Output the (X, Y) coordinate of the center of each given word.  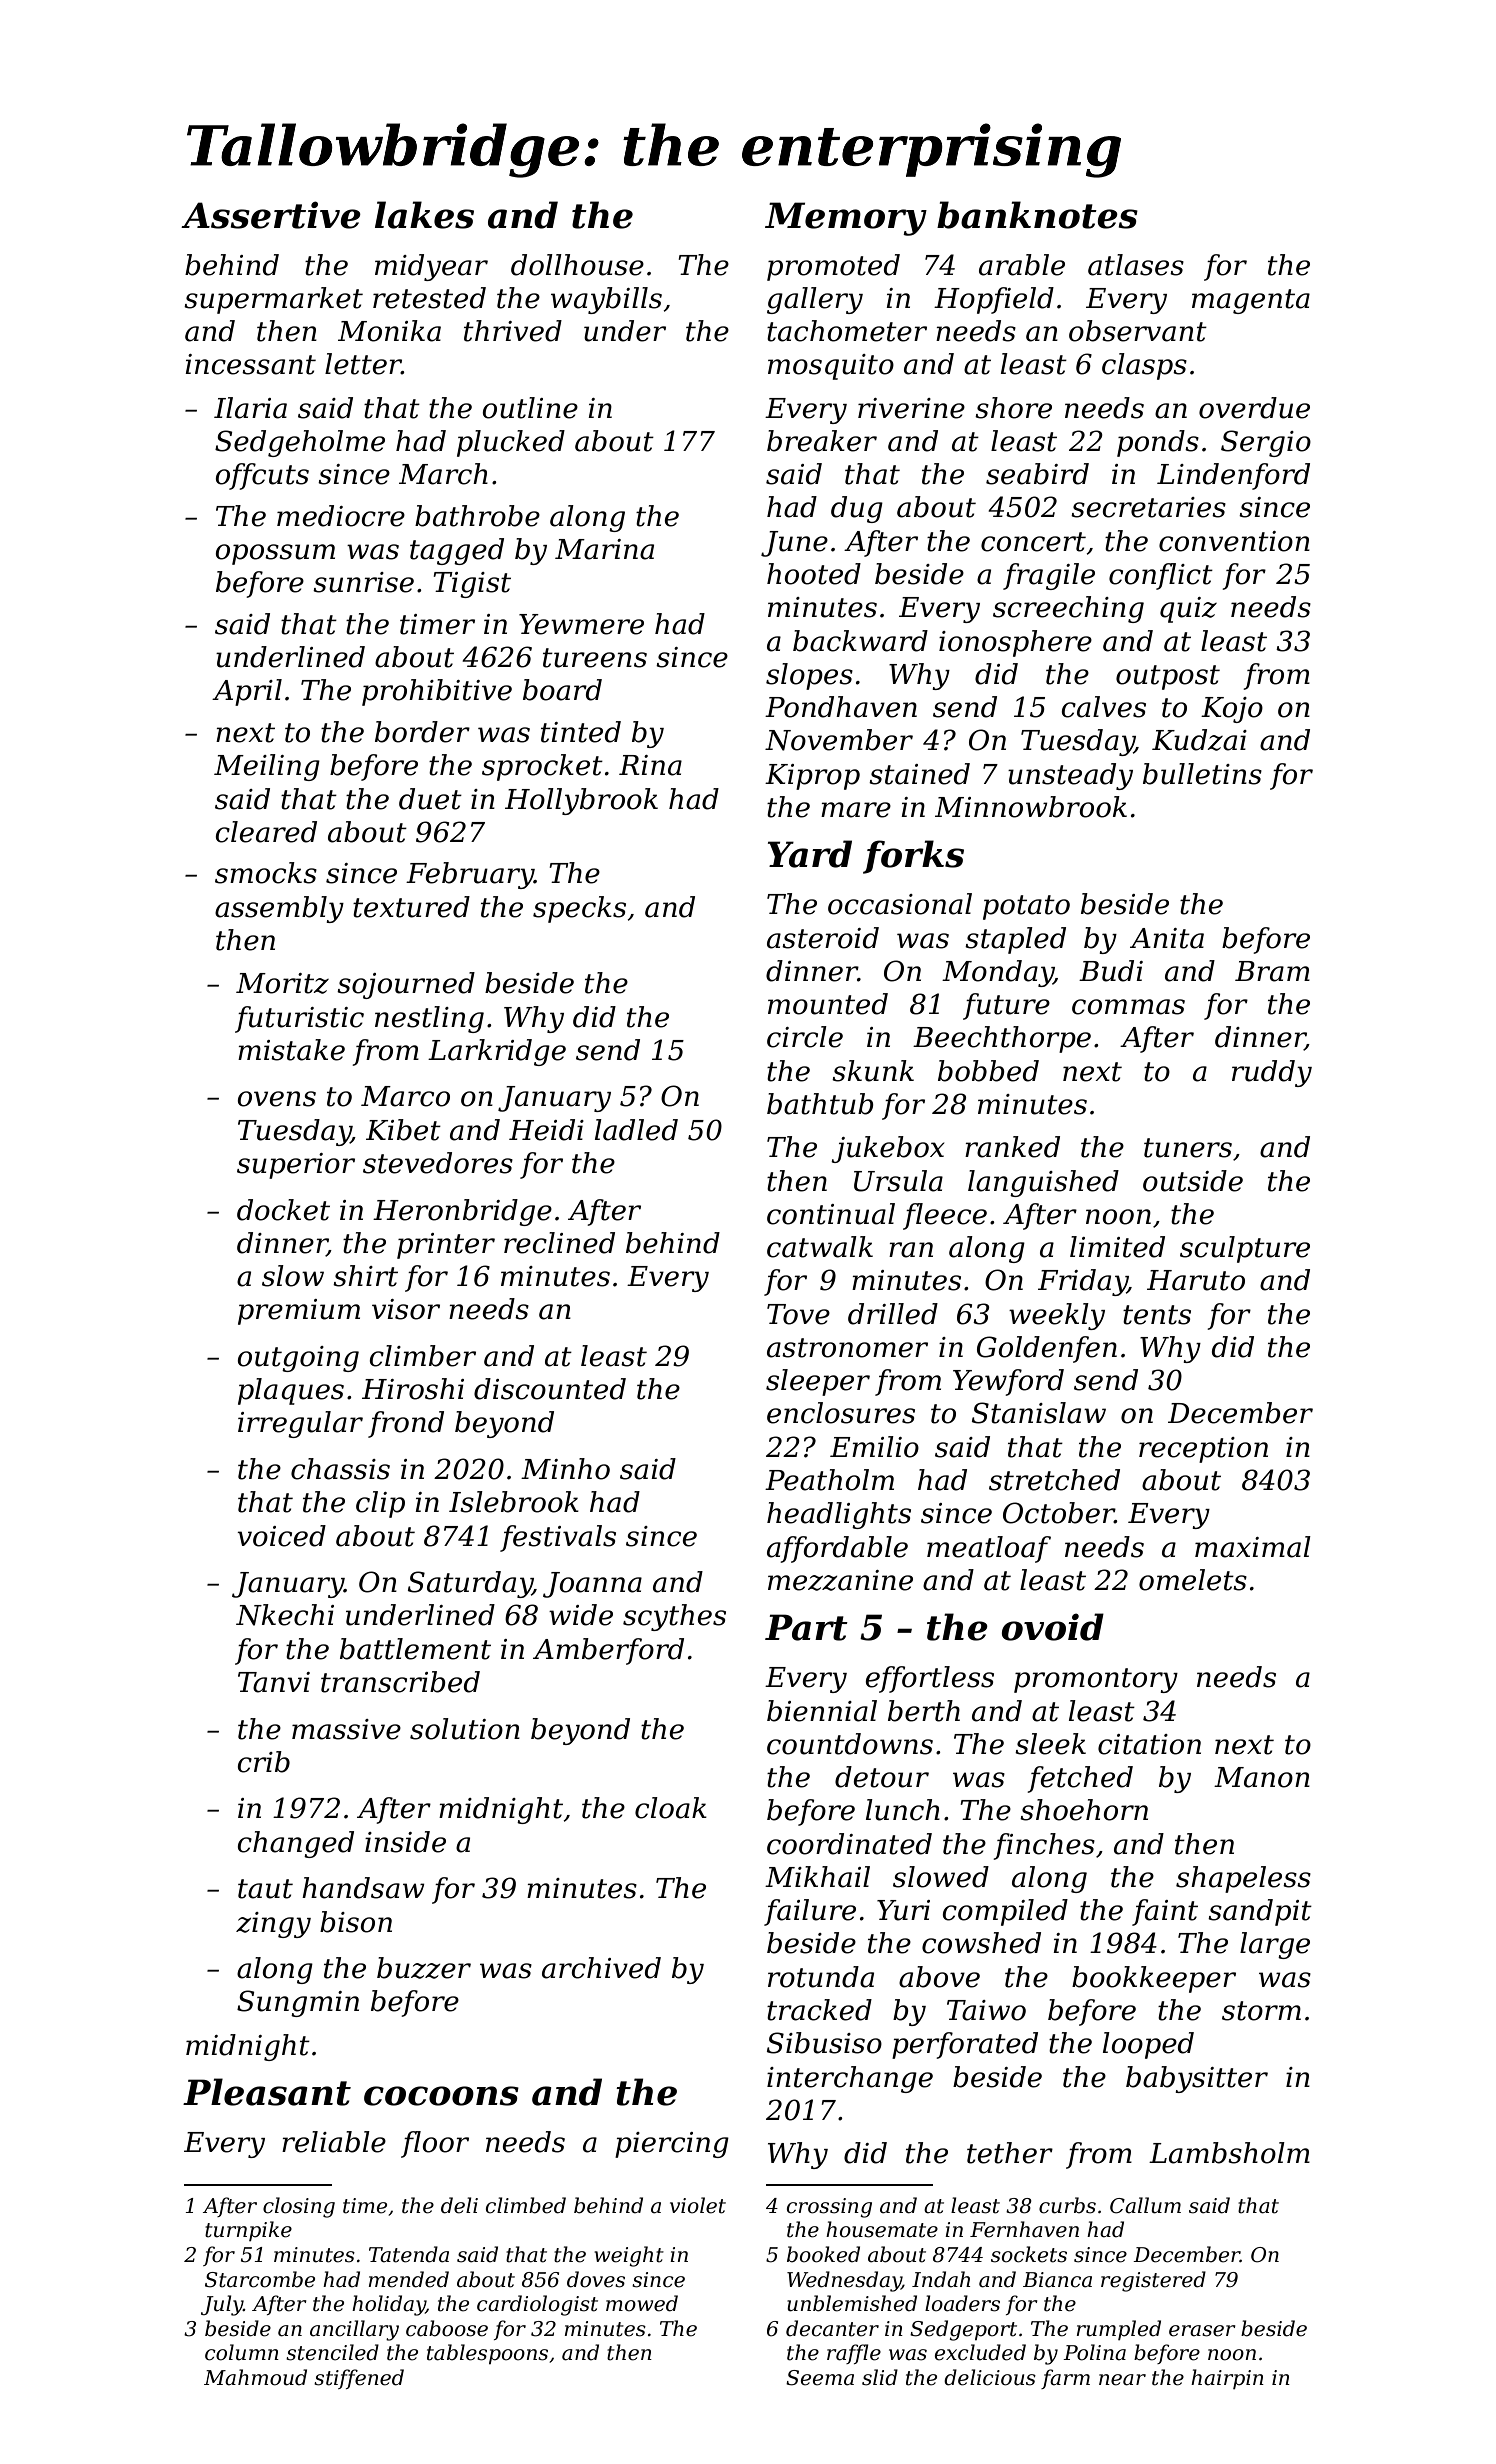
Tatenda (409, 2254)
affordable (837, 1549)
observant (1138, 331)
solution (465, 1729)
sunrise (363, 582)
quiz (1188, 610)
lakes (424, 215)
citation (1149, 1744)
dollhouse (577, 265)
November (839, 740)
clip (380, 1504)
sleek (1050, 1744)
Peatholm (829, 1480)
